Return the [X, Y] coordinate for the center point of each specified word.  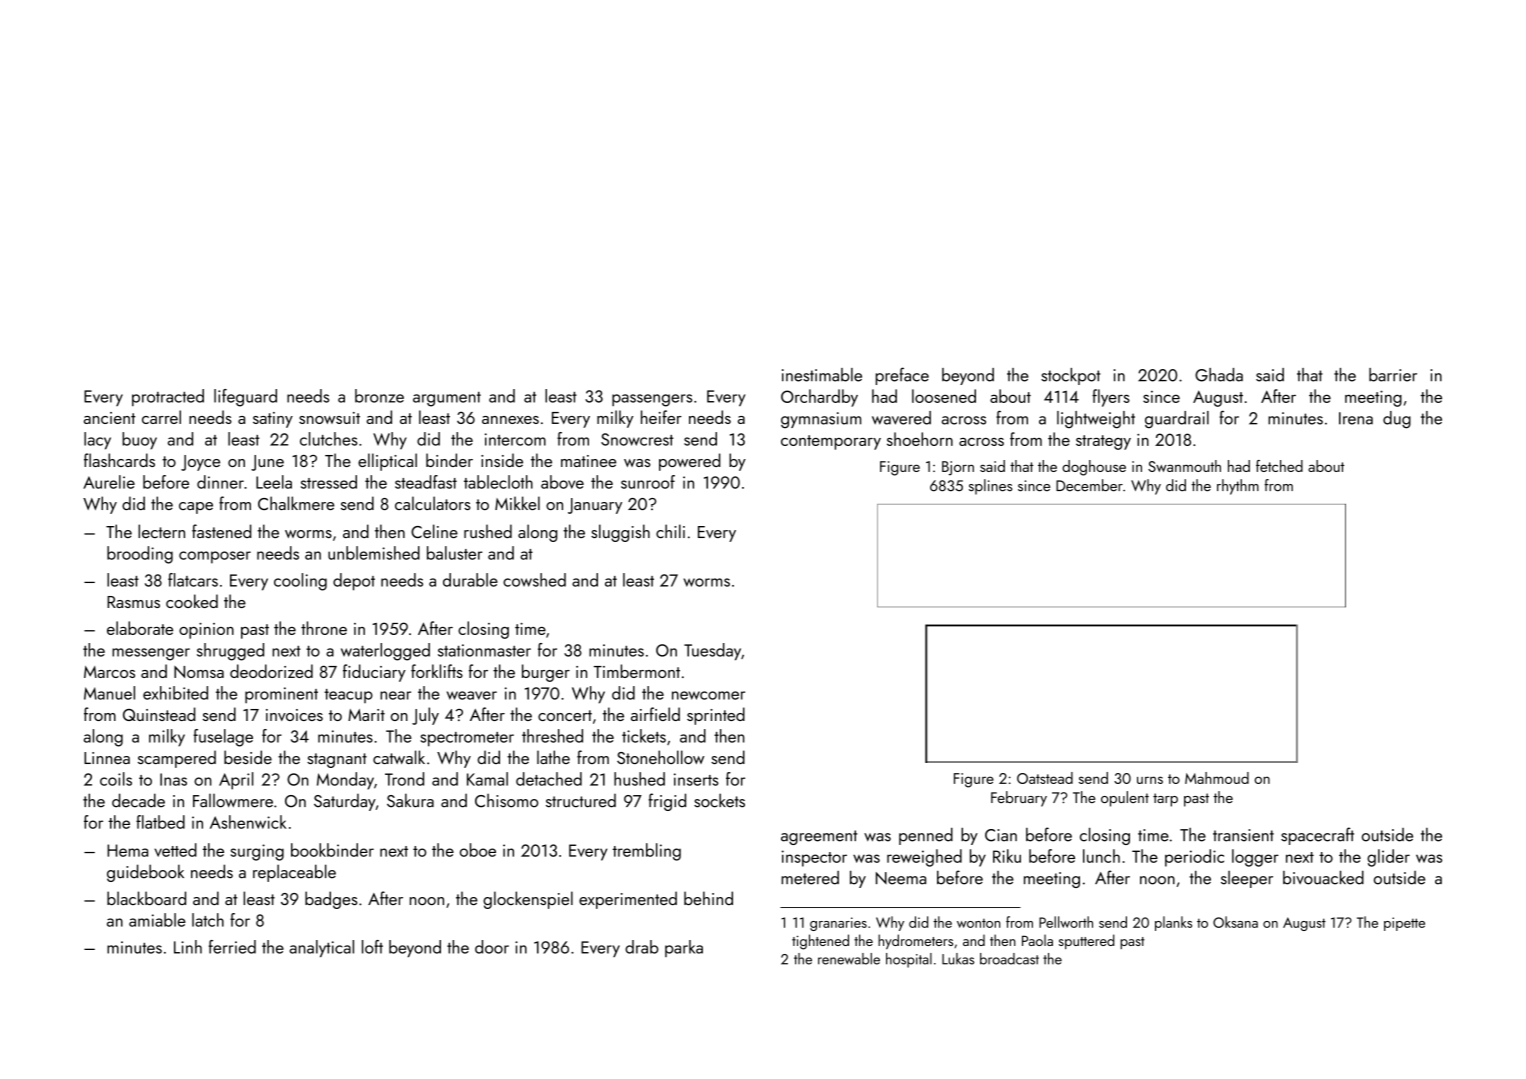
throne [324, 628]
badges [331, 900]
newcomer [708, 695]
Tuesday [712, 651]
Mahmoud [1217, 778]
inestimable [822, 375]
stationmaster [484, 650]
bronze [379, 396]
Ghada [1219, 375]
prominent [281, 695]
